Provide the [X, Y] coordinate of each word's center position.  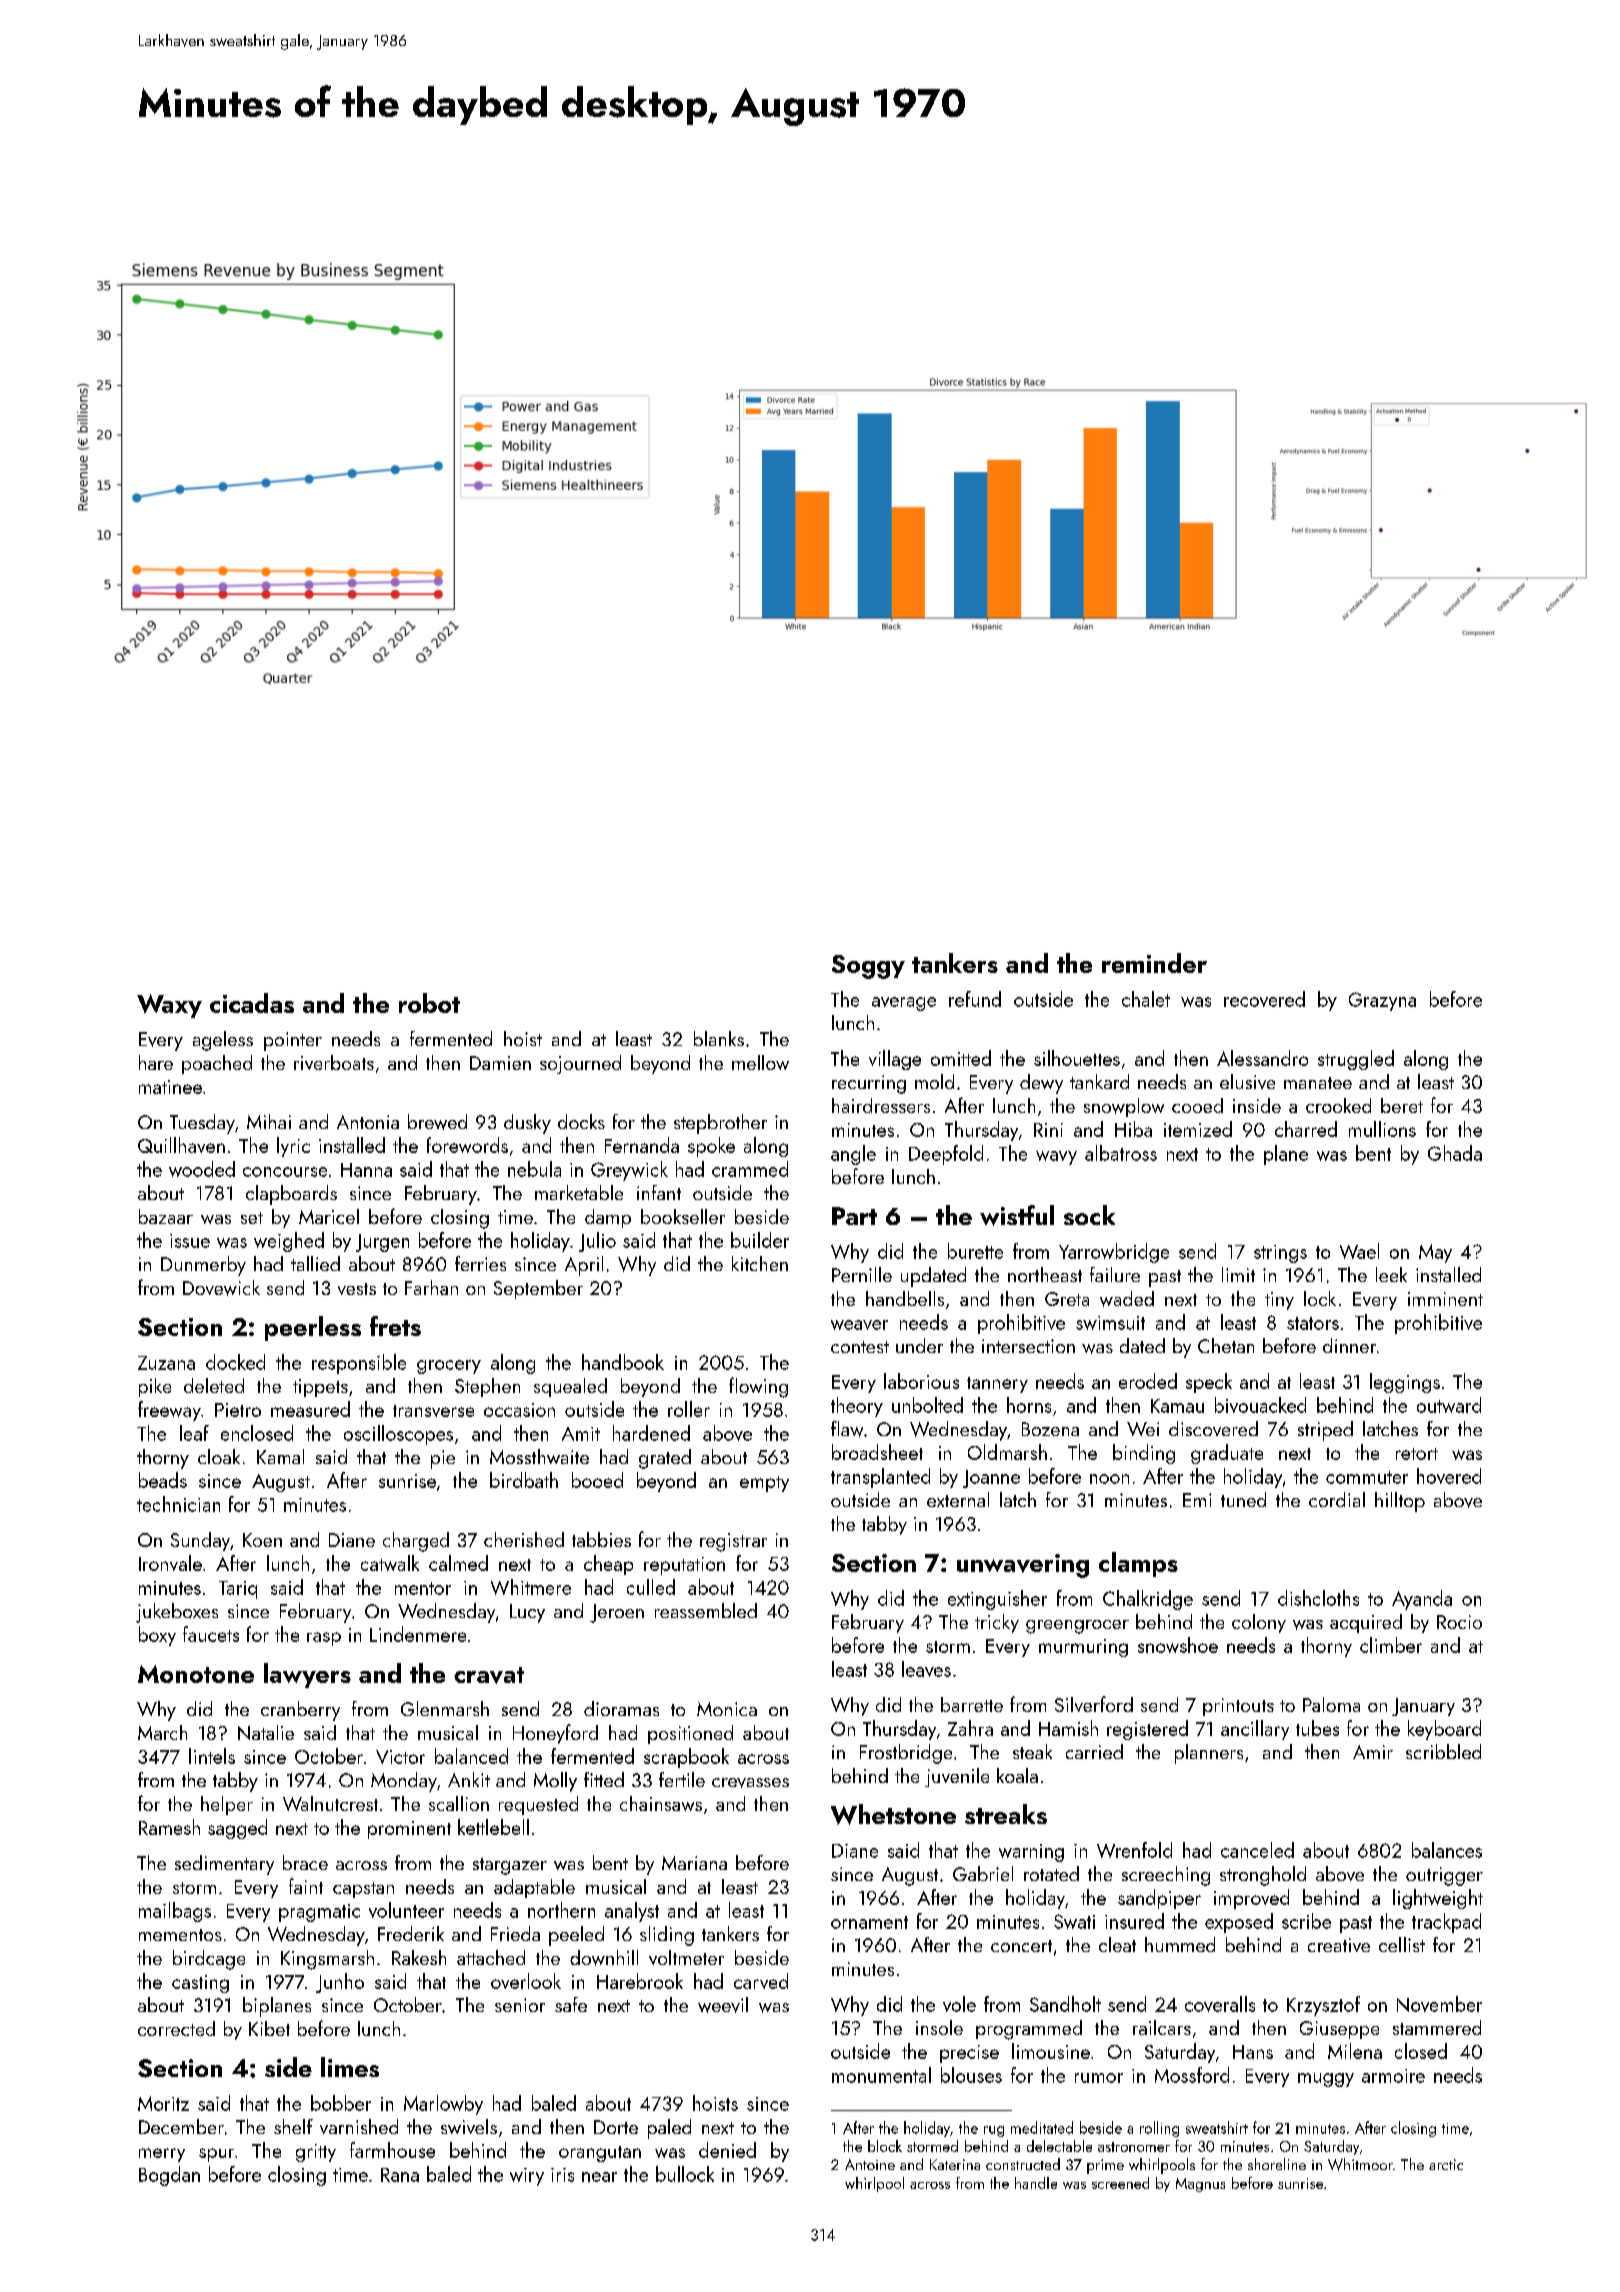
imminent [1445, 1299]
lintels [212, 1756]
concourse [285, 1172]
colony [1259, 1623]
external [958, 1499]
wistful [1017, 1215]
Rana [400, 2175]
